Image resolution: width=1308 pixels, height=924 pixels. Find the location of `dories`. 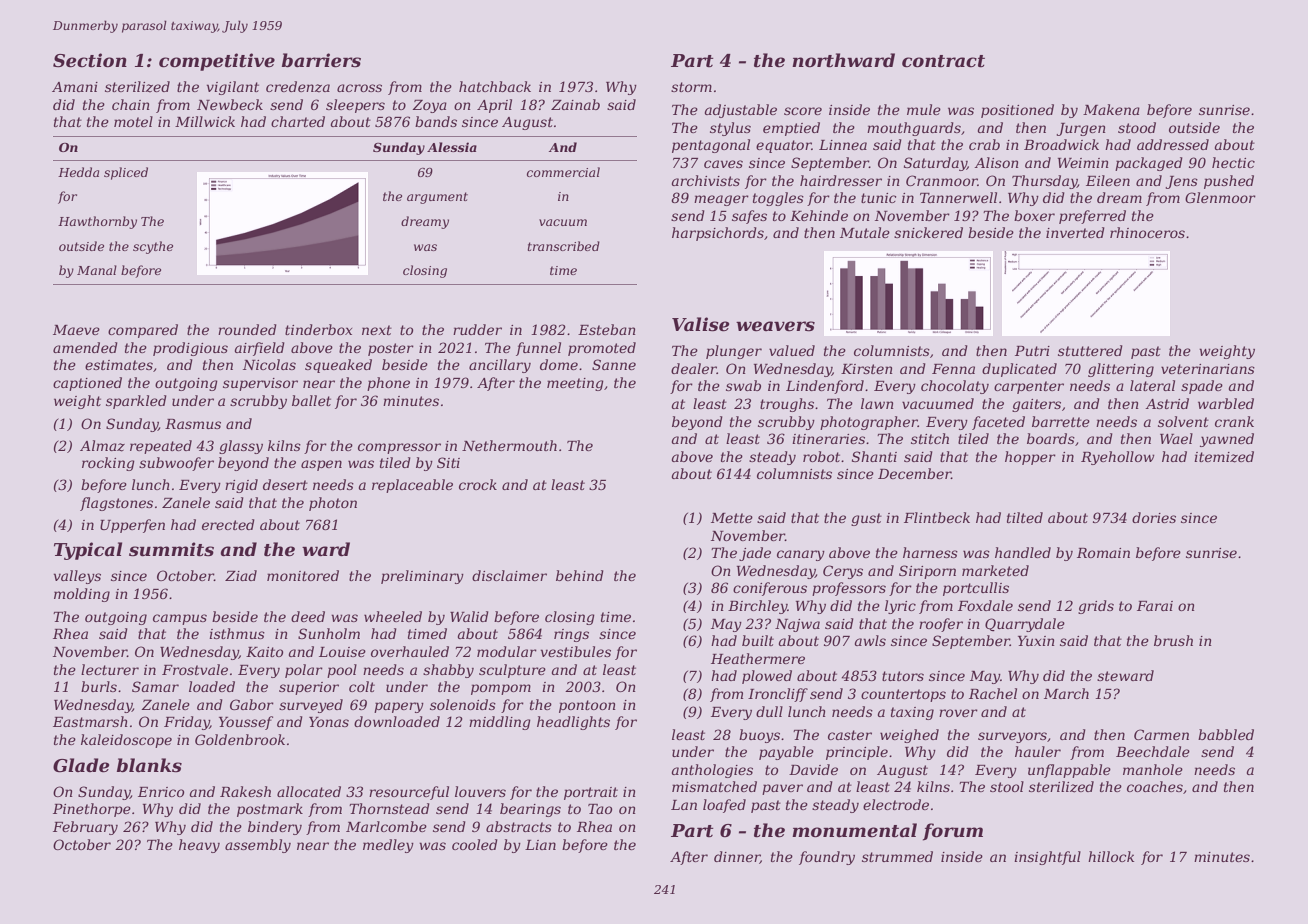

dories is located at coordinates (1154, 517).
